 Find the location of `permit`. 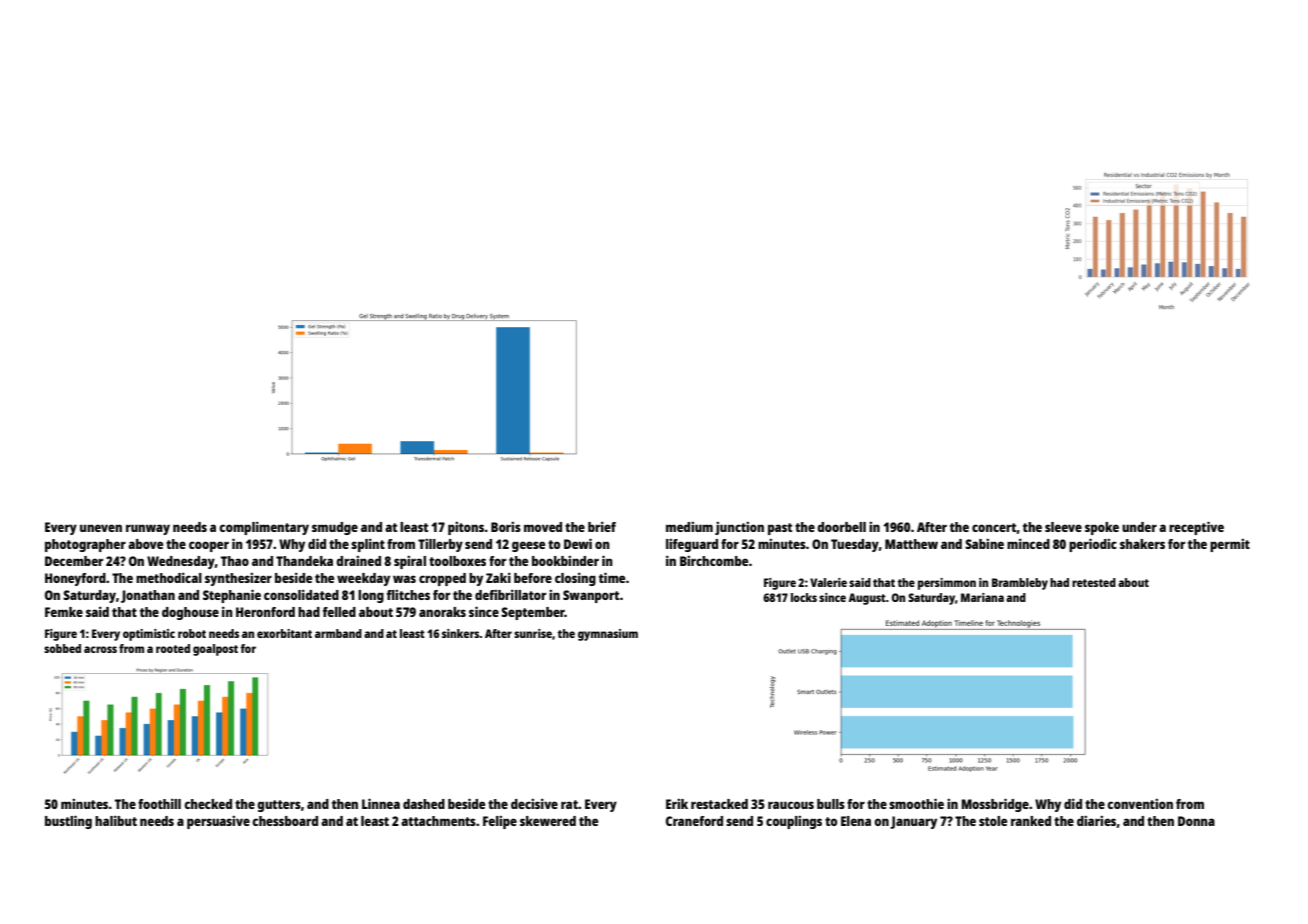

permit is located at coordinates (1230, 545).
